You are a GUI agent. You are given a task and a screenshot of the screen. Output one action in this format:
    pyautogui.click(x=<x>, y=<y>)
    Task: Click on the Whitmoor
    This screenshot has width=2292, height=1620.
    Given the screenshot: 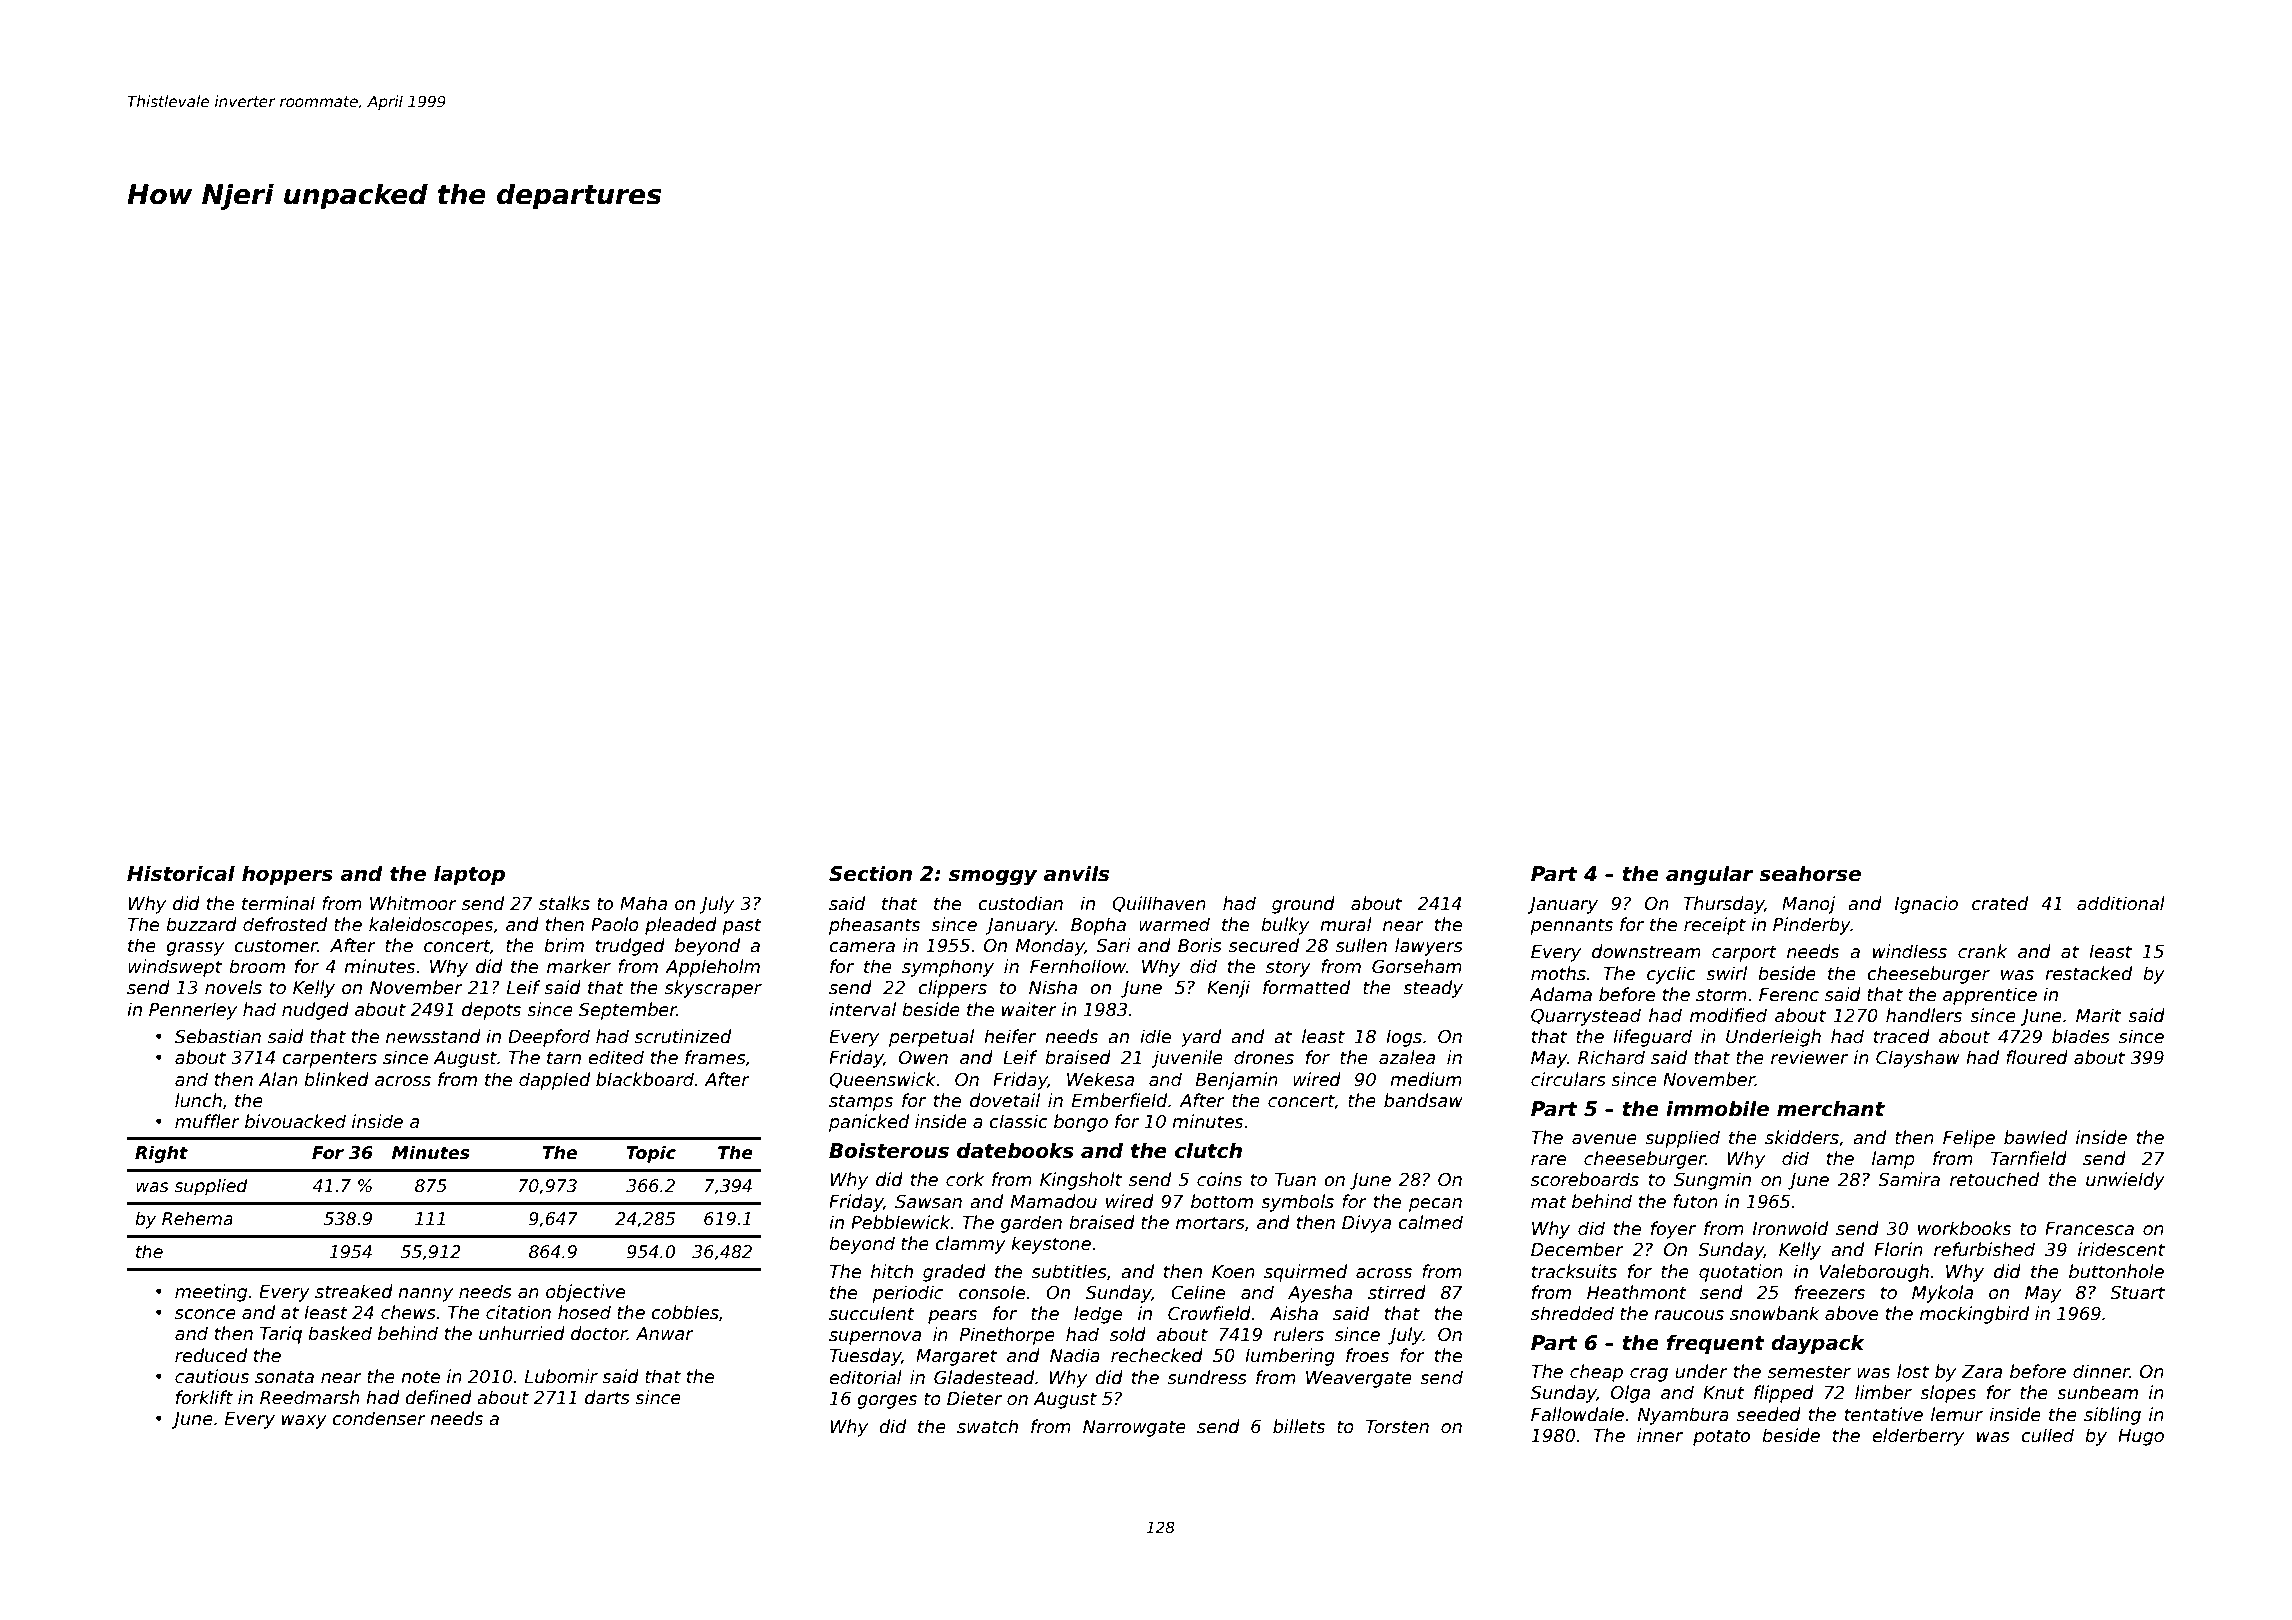 What is the action you would take?
    pyautogui.click(x=413, y=903)
